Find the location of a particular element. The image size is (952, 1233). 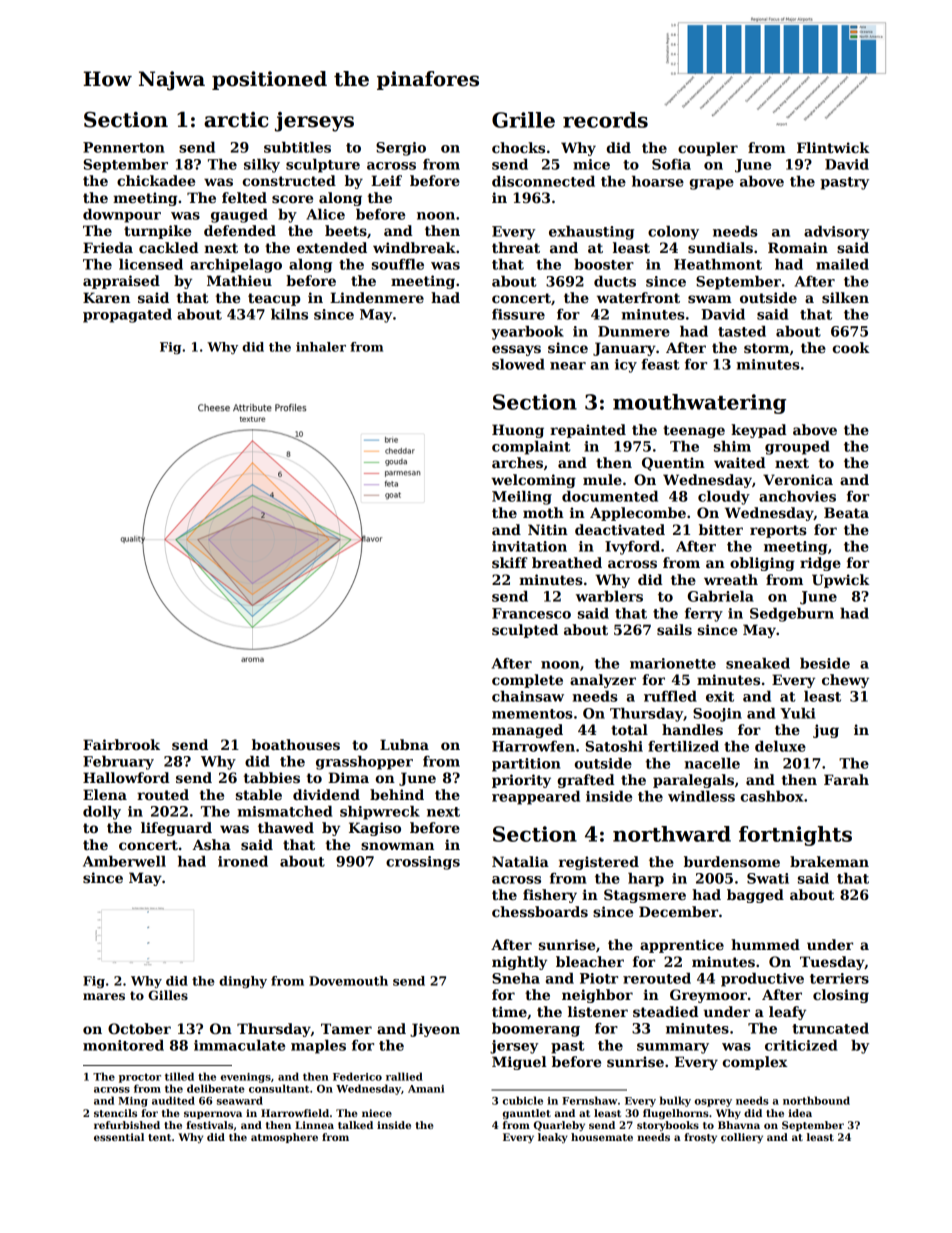

skiff is located at coordinates (510, 562).
